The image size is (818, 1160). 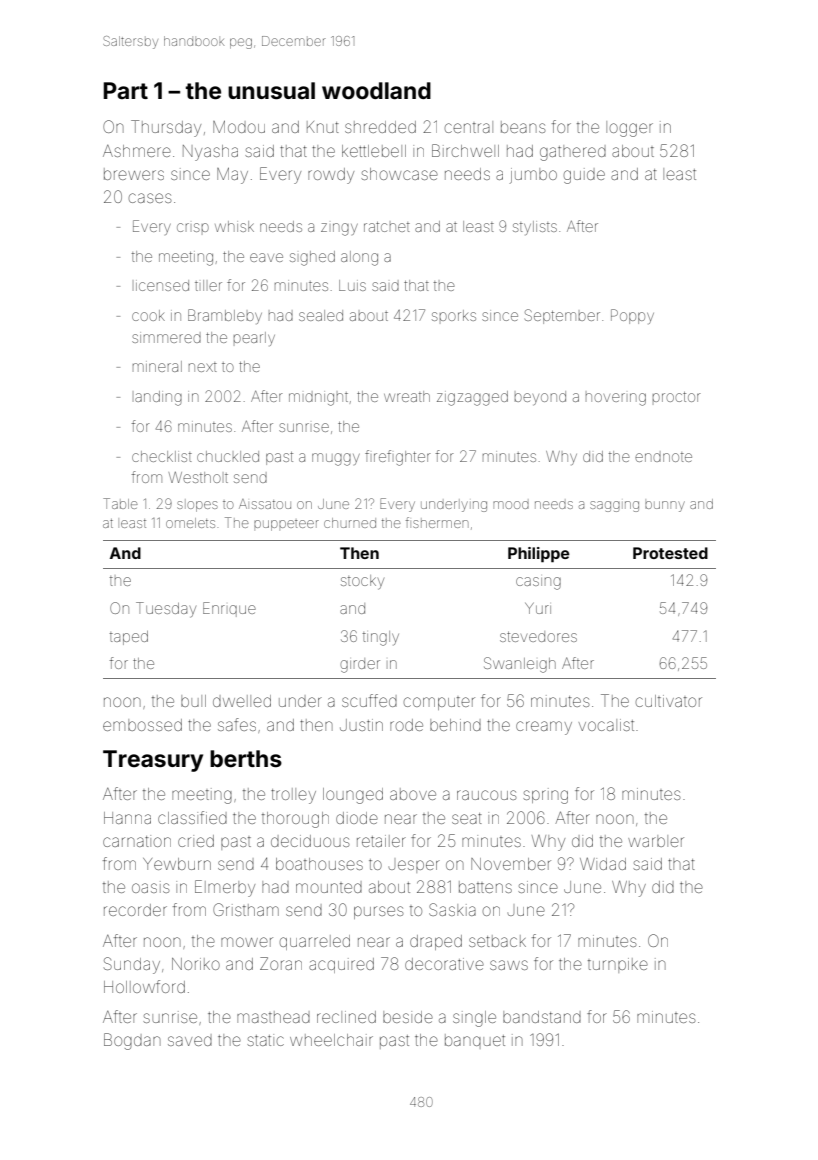 What do you see at coordinates (376, 91) in the document?
I see `woodland` at bounding box center [376, 91].
